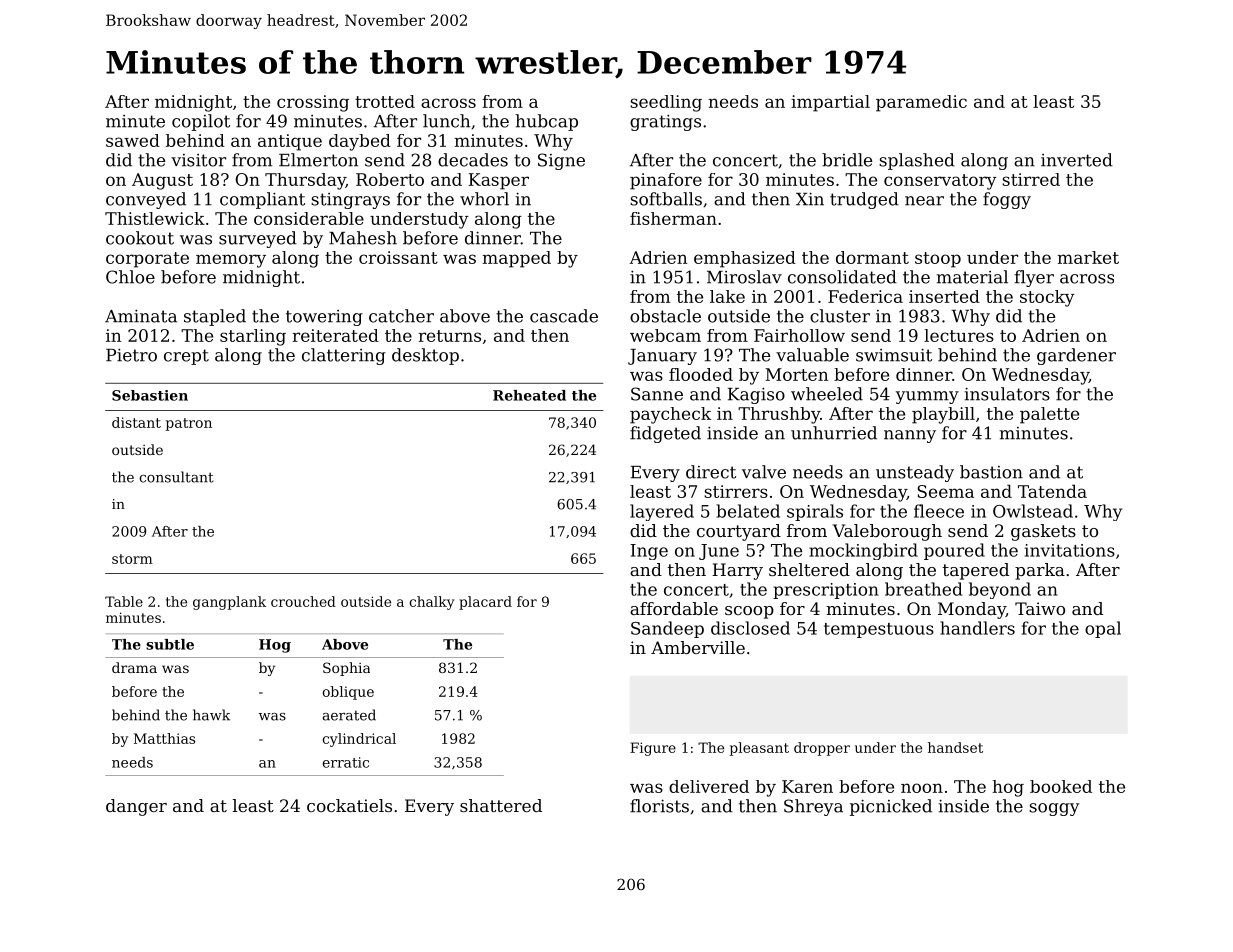 The image size is (1233, 952). What do you see at coordinates (666, 199) in the document?
I see `softballs` at bounding box center [666, 199].
